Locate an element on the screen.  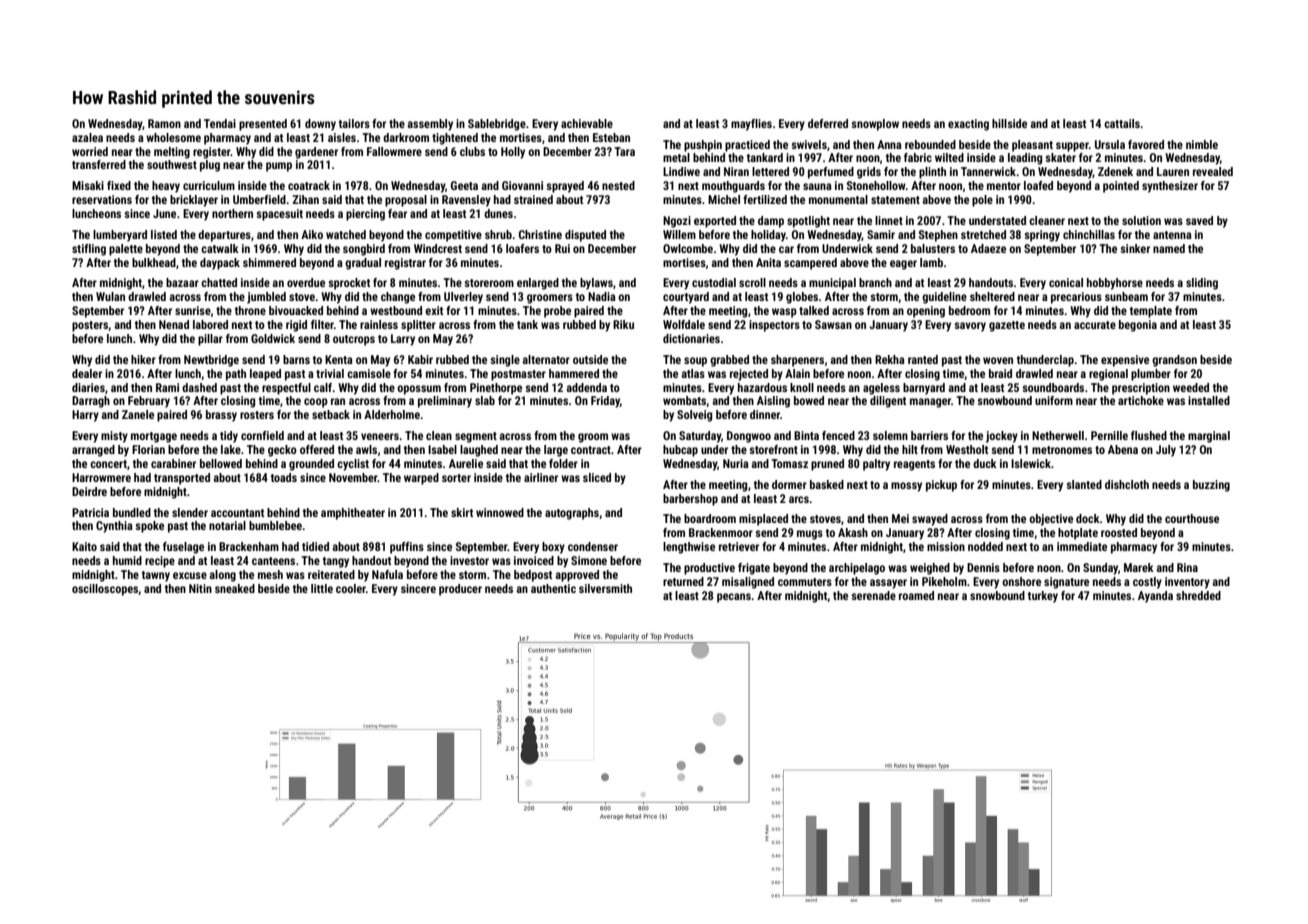
little is located at coordinates (322, 588).
